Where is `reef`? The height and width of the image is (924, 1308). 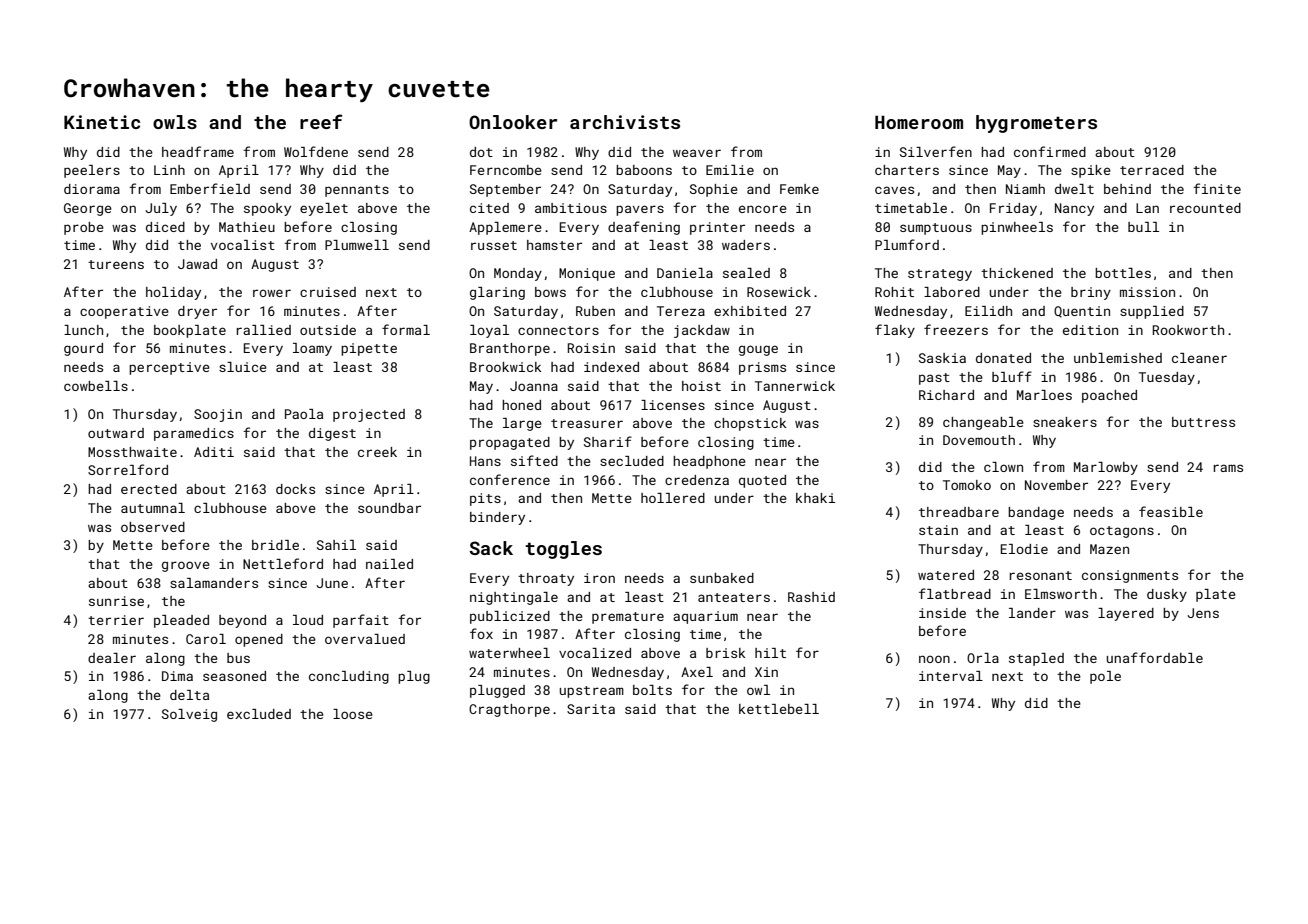 reef is located at coordinates (321, 121).
